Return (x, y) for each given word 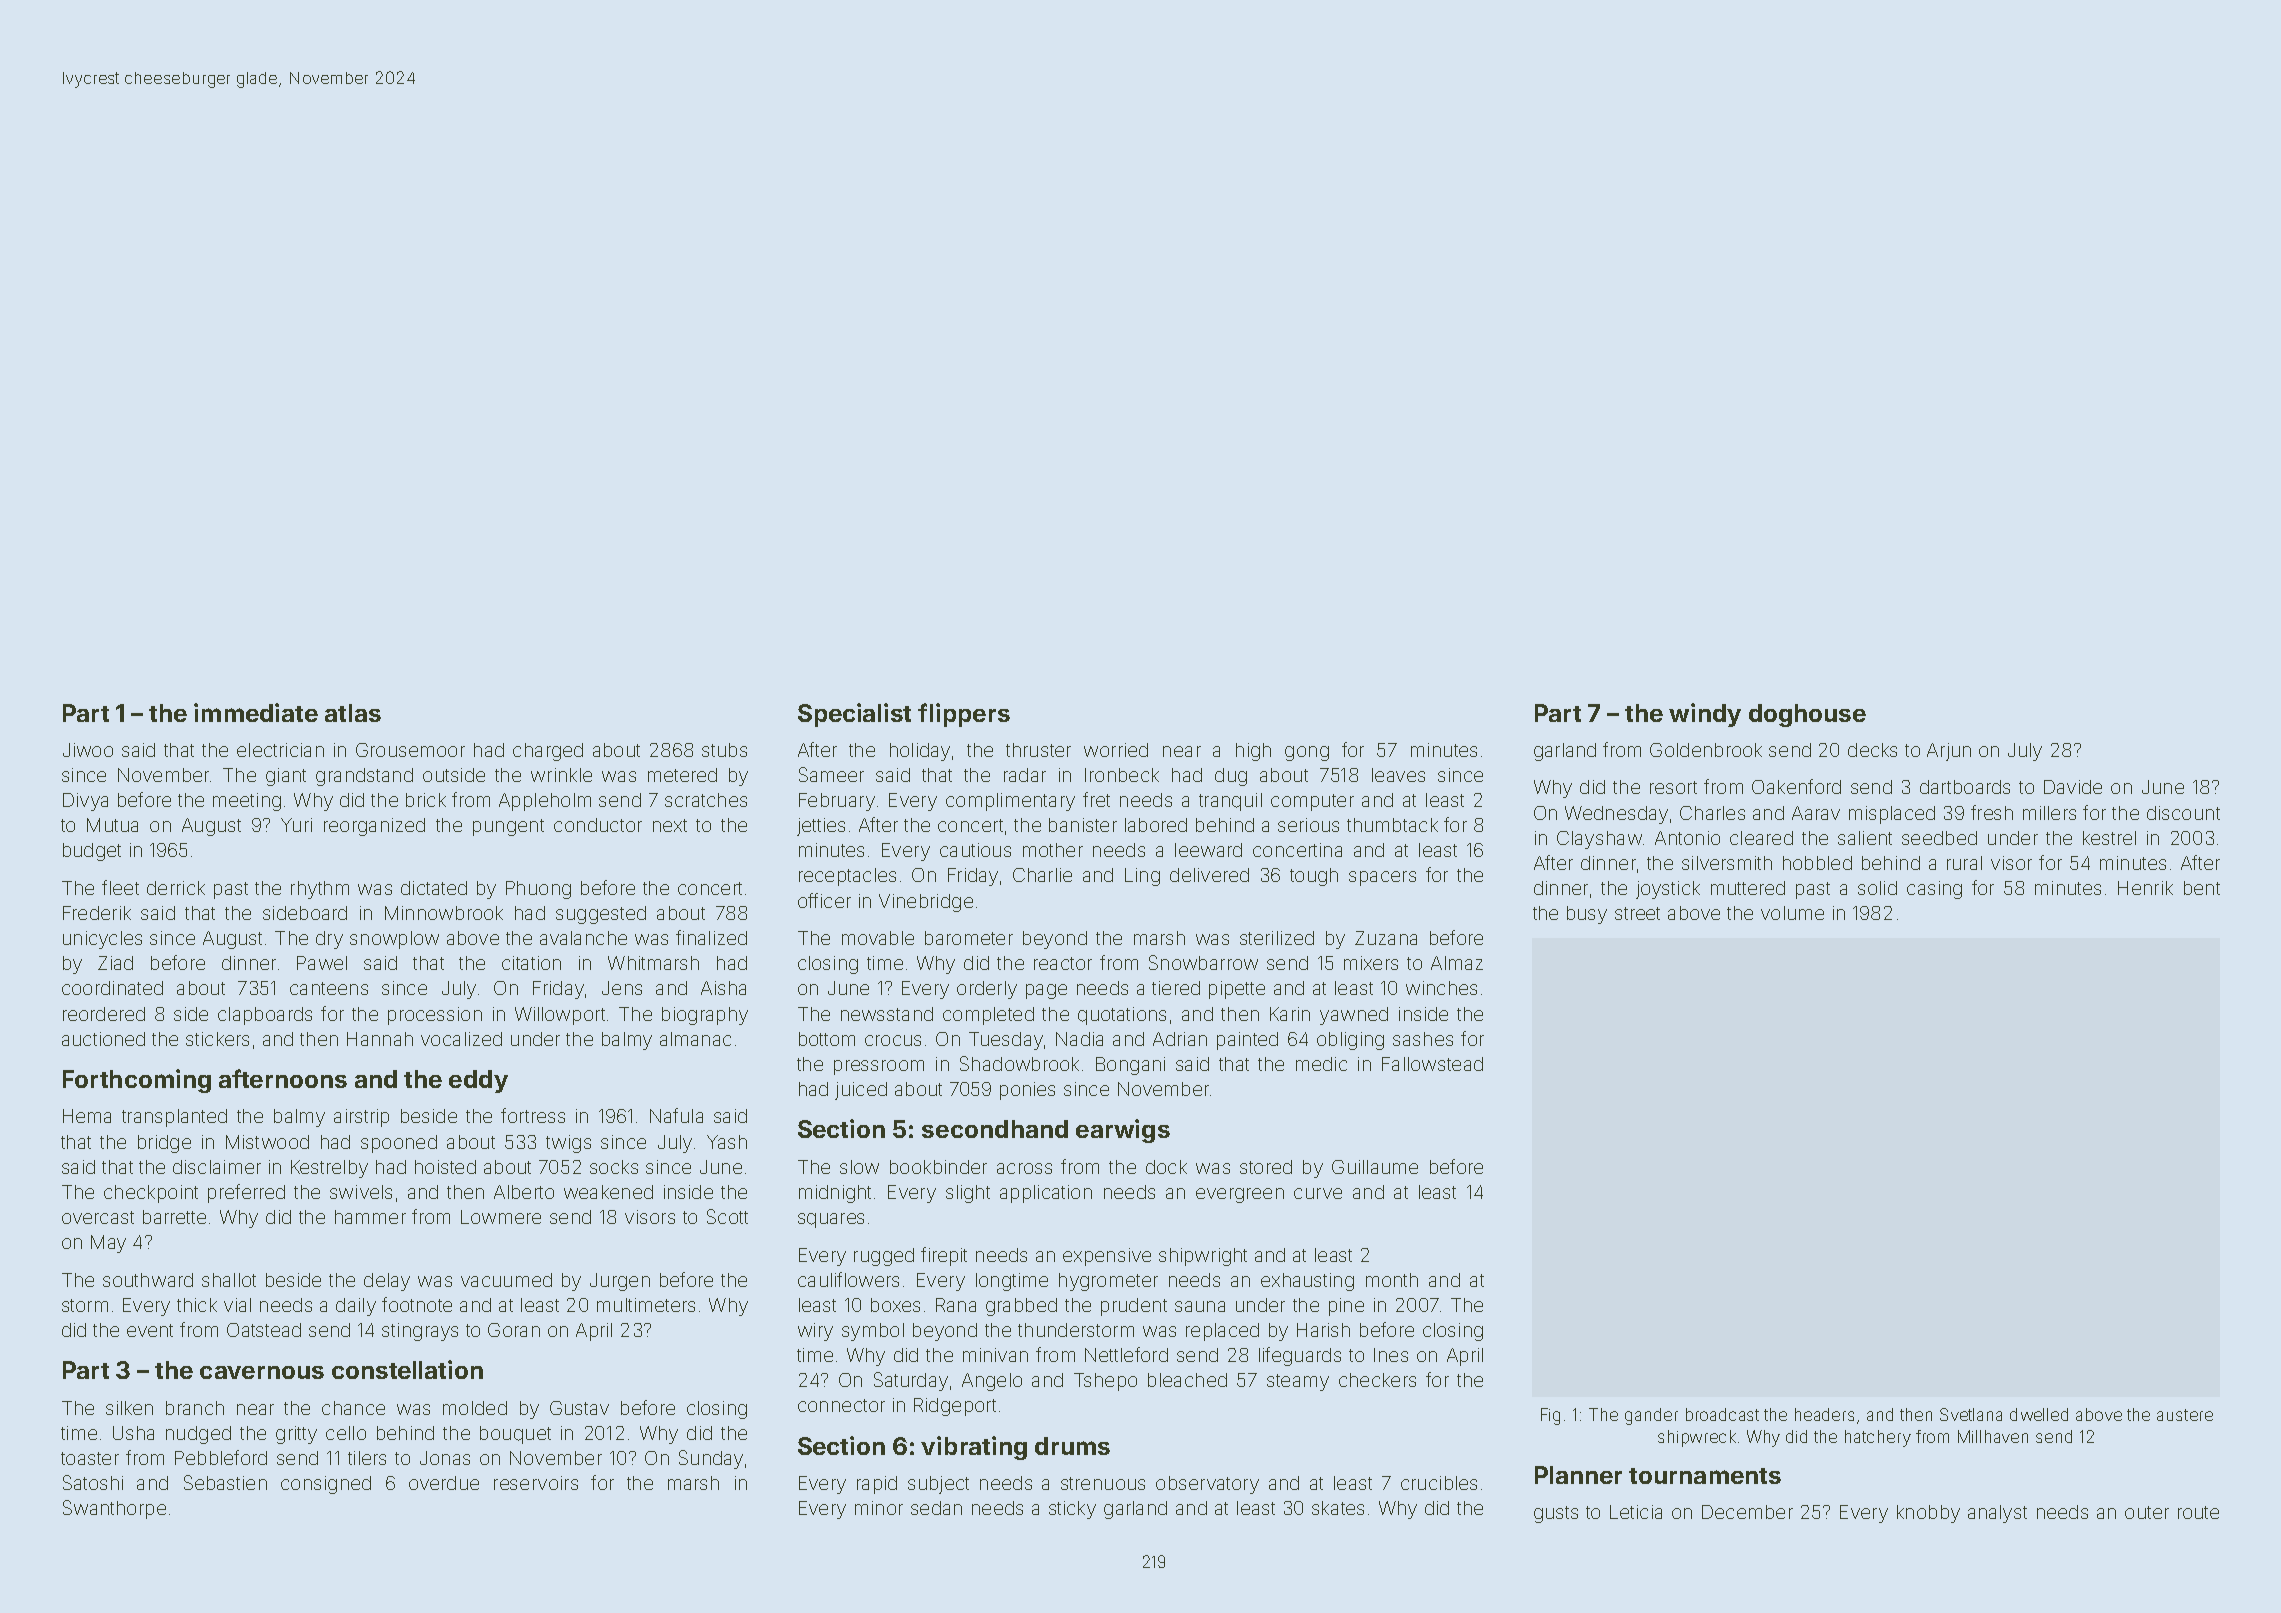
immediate (256, 712)
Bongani (1130, 1066)
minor (879, 1508)
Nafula (676, 1115)
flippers (964, 715)
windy (1705, 715)
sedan (936, 1508)
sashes (1423, 1039)
